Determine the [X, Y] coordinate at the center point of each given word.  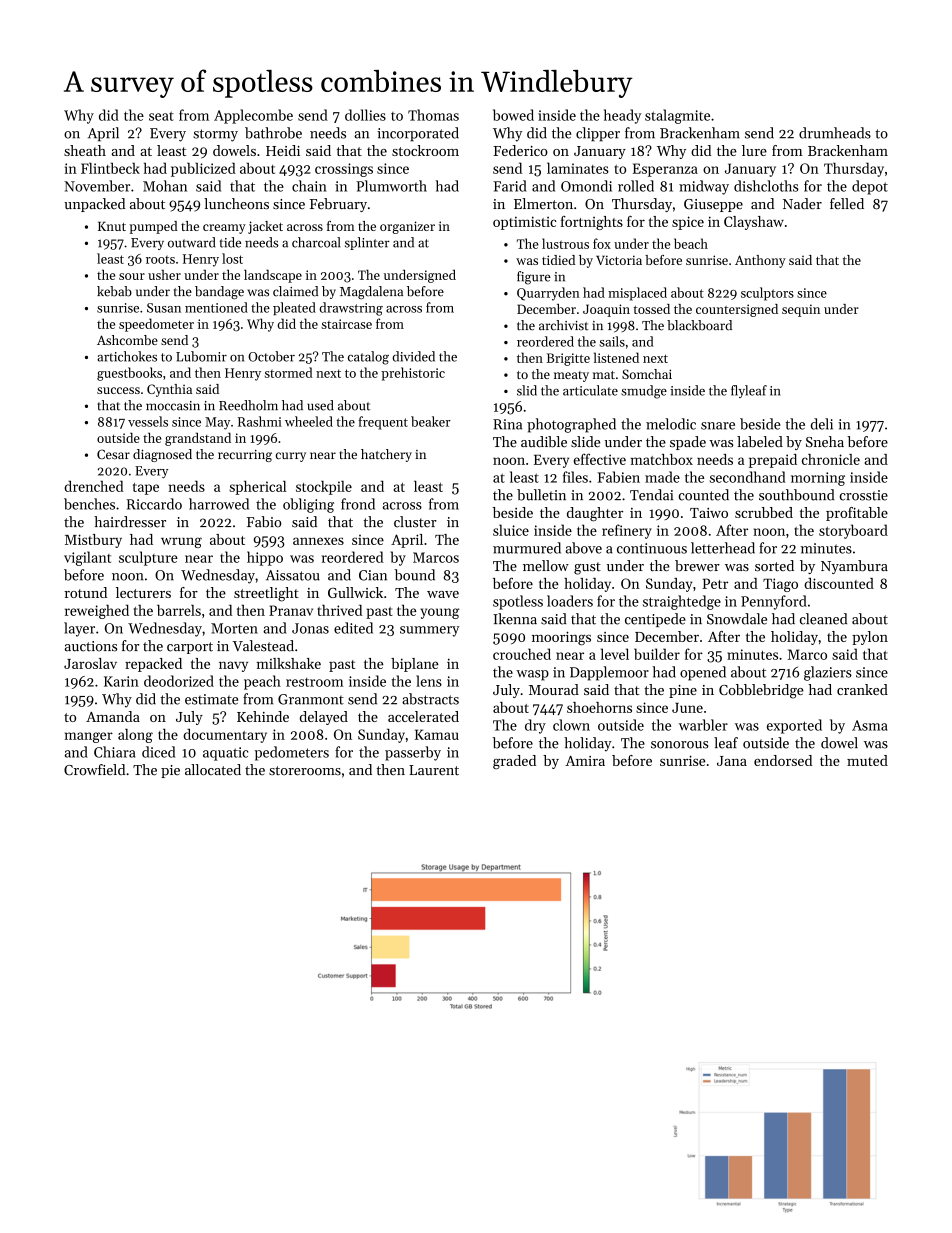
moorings [561, 638]
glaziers [828, 673]
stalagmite [677, 116]
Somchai [647, 374]
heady [622, 116]
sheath [85, 150]
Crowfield [94, 769]
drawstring [351, 309]
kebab [114, 291]
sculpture [148, 558]
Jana [732, 761]
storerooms [305, 771]
